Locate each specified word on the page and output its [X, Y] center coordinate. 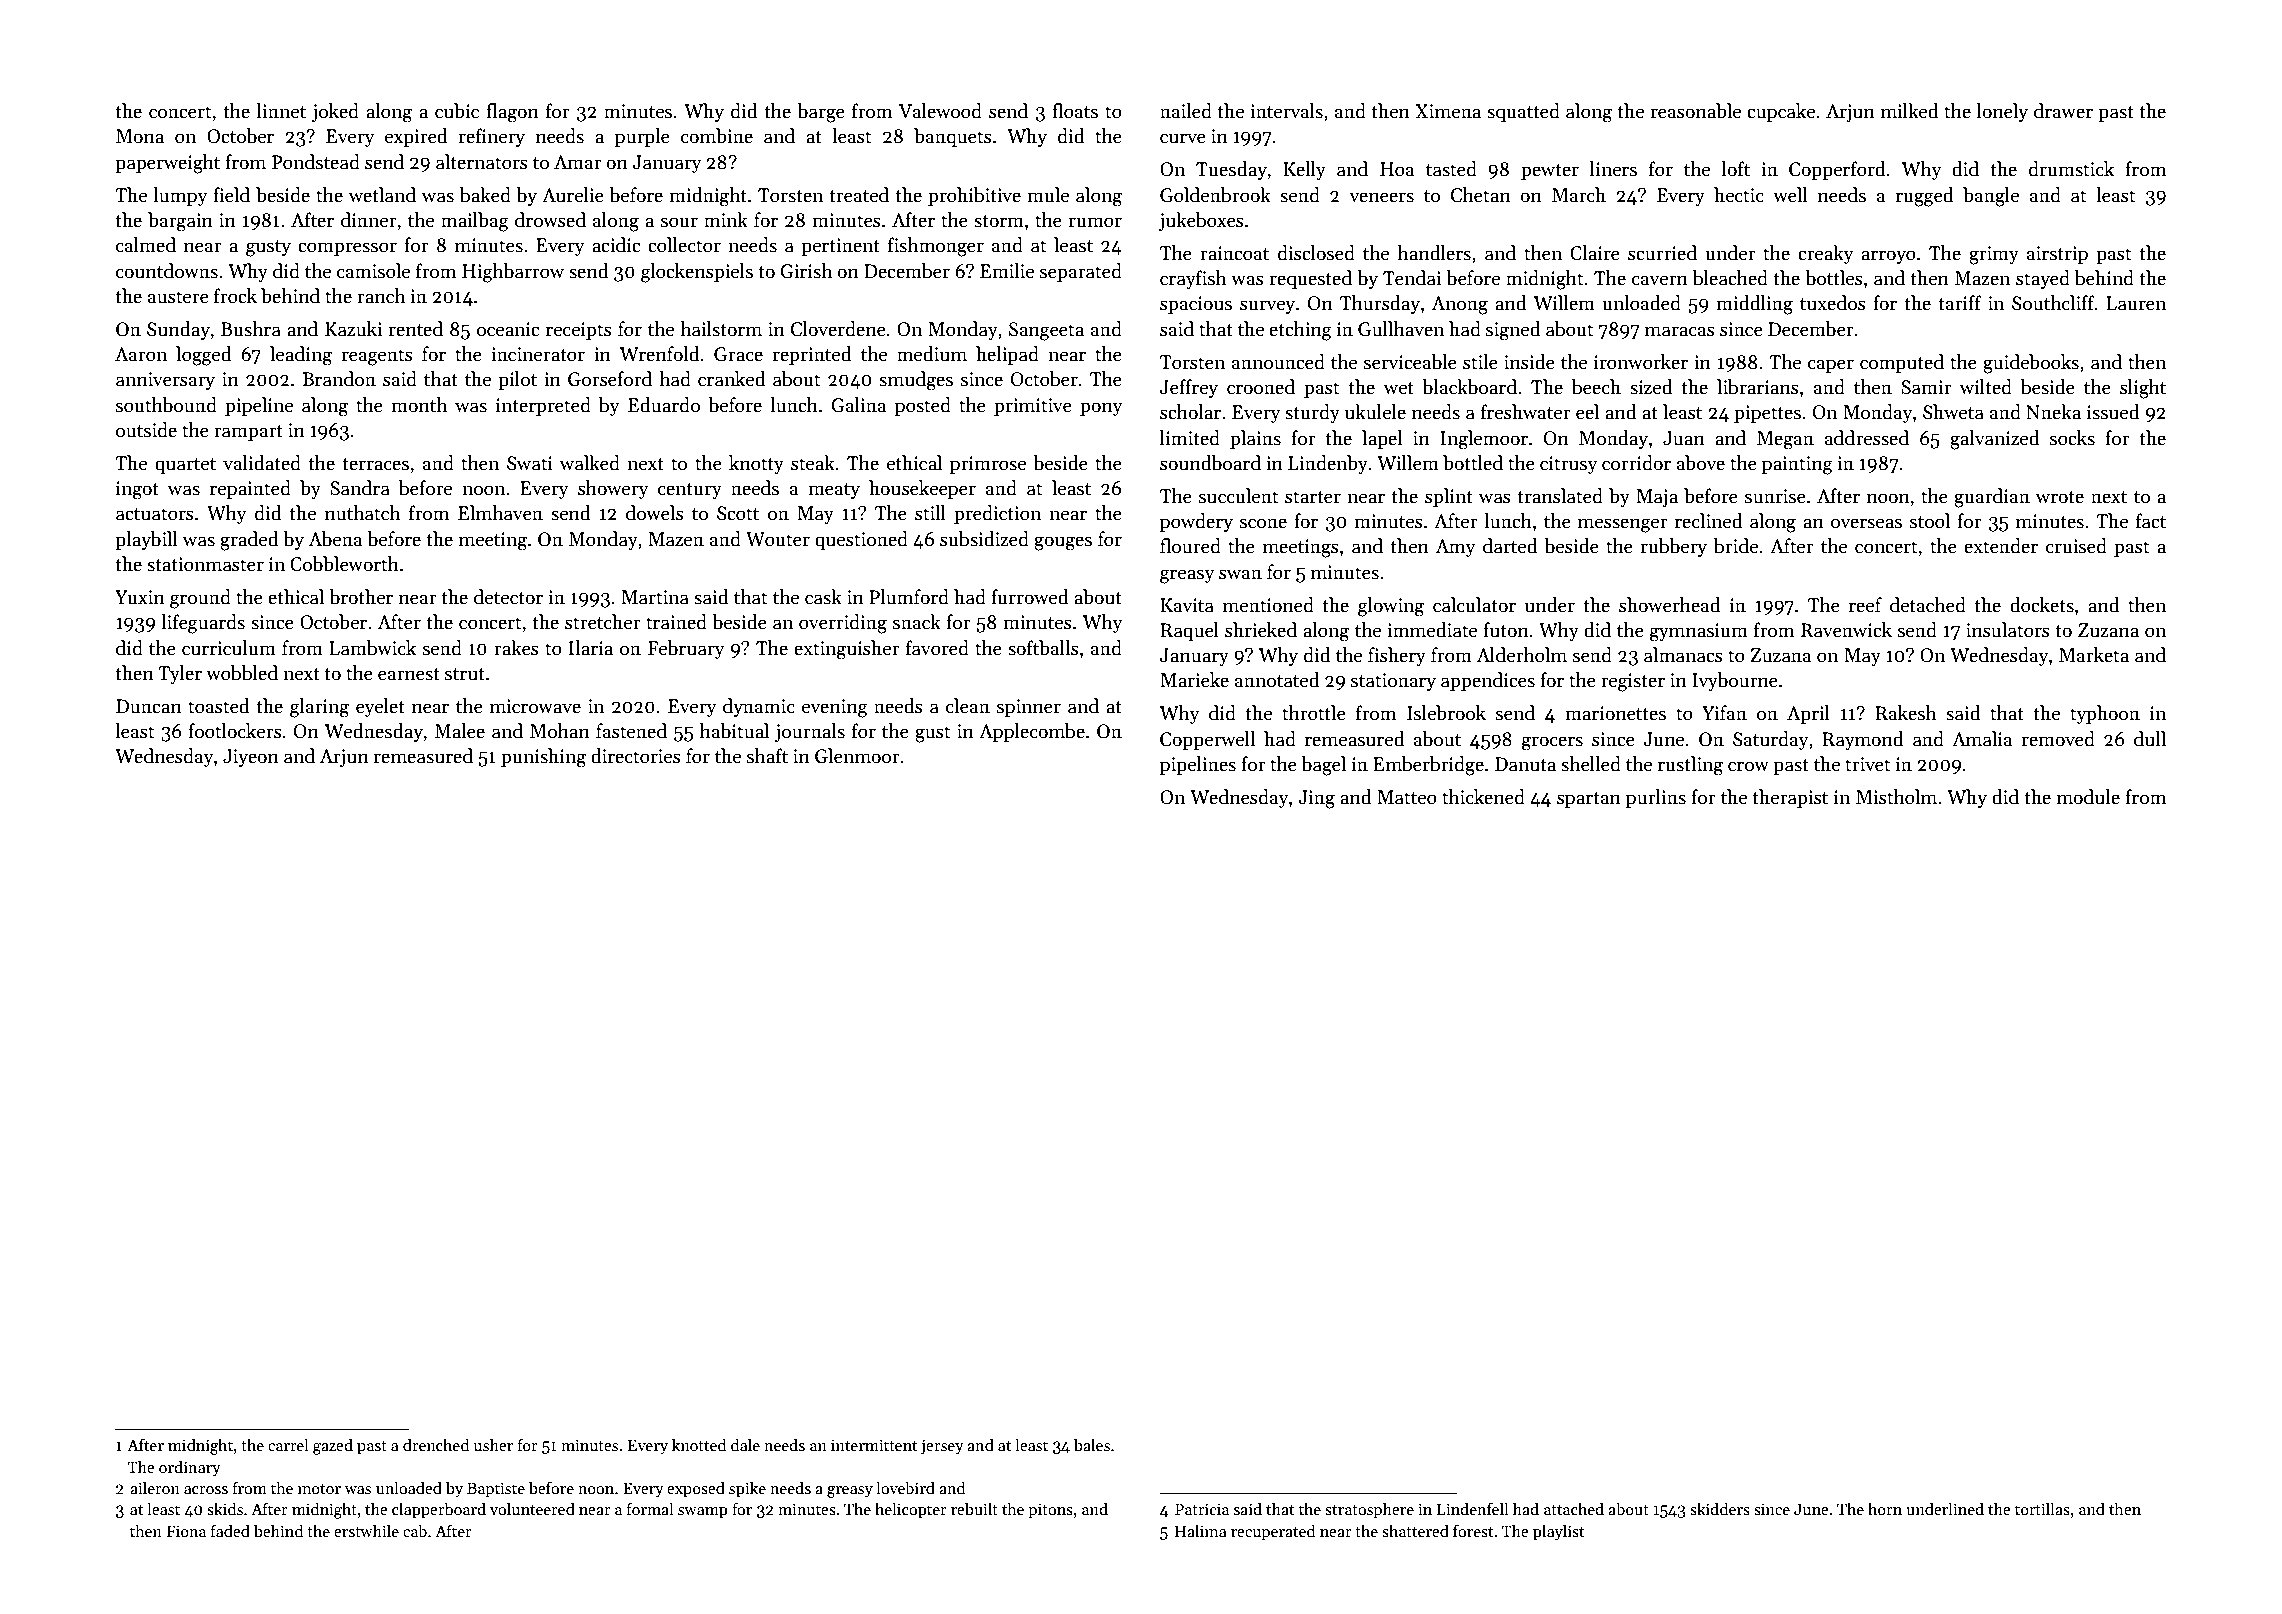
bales [1092, 1445]
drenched [436, 1444]
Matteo [1407, 797]
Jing [1316, 799]
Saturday [1770, 740]
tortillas [2042, 1509]
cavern [1660, 280]
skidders [1720, 1509]
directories [636, 756]
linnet [281, 111]
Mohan [560, 731]
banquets [953, 137]
